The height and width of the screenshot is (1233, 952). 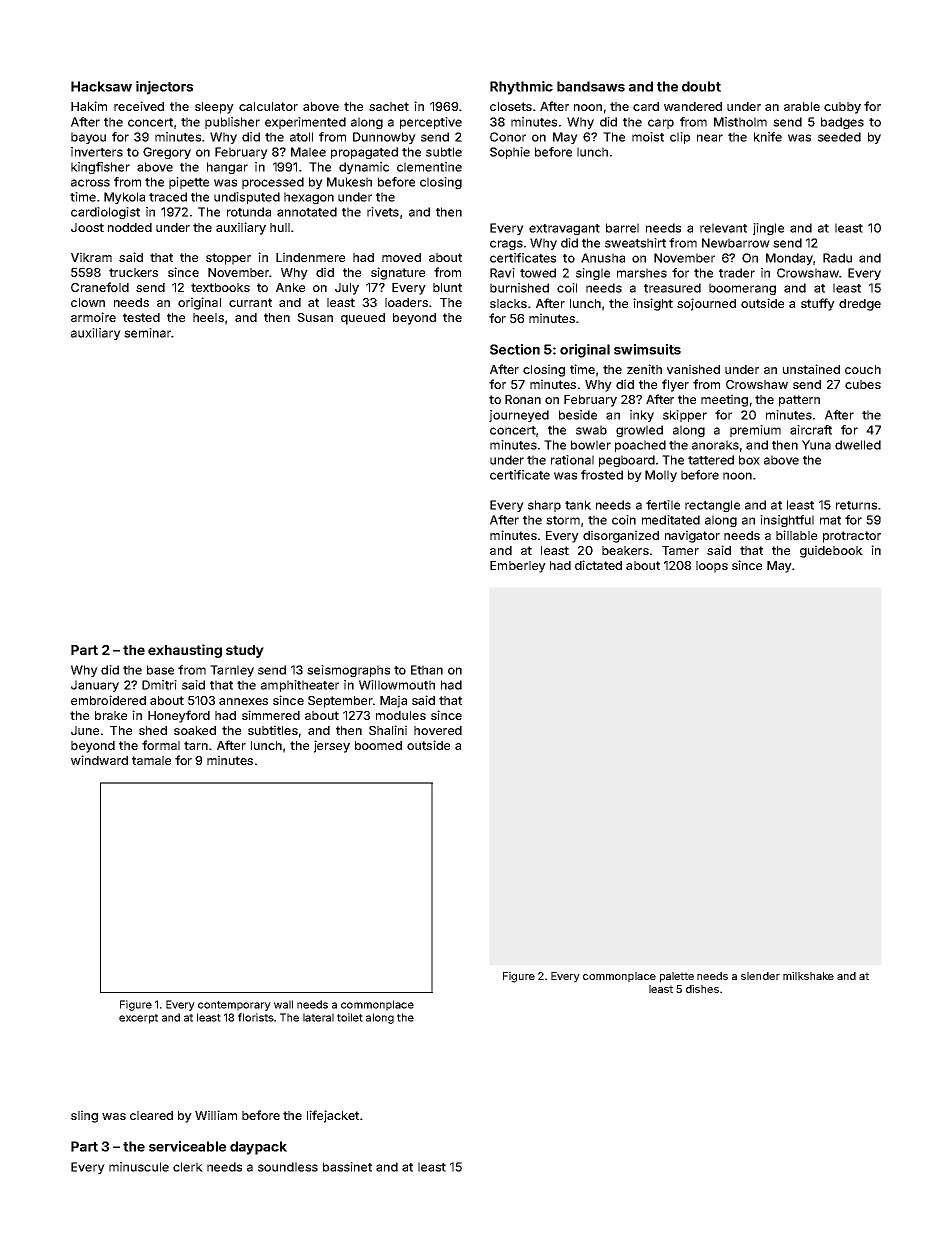 What do you see at coordinates (521, 88) in the screenshot?
I see `Rhythmic` at bounding box center [521, 88].
